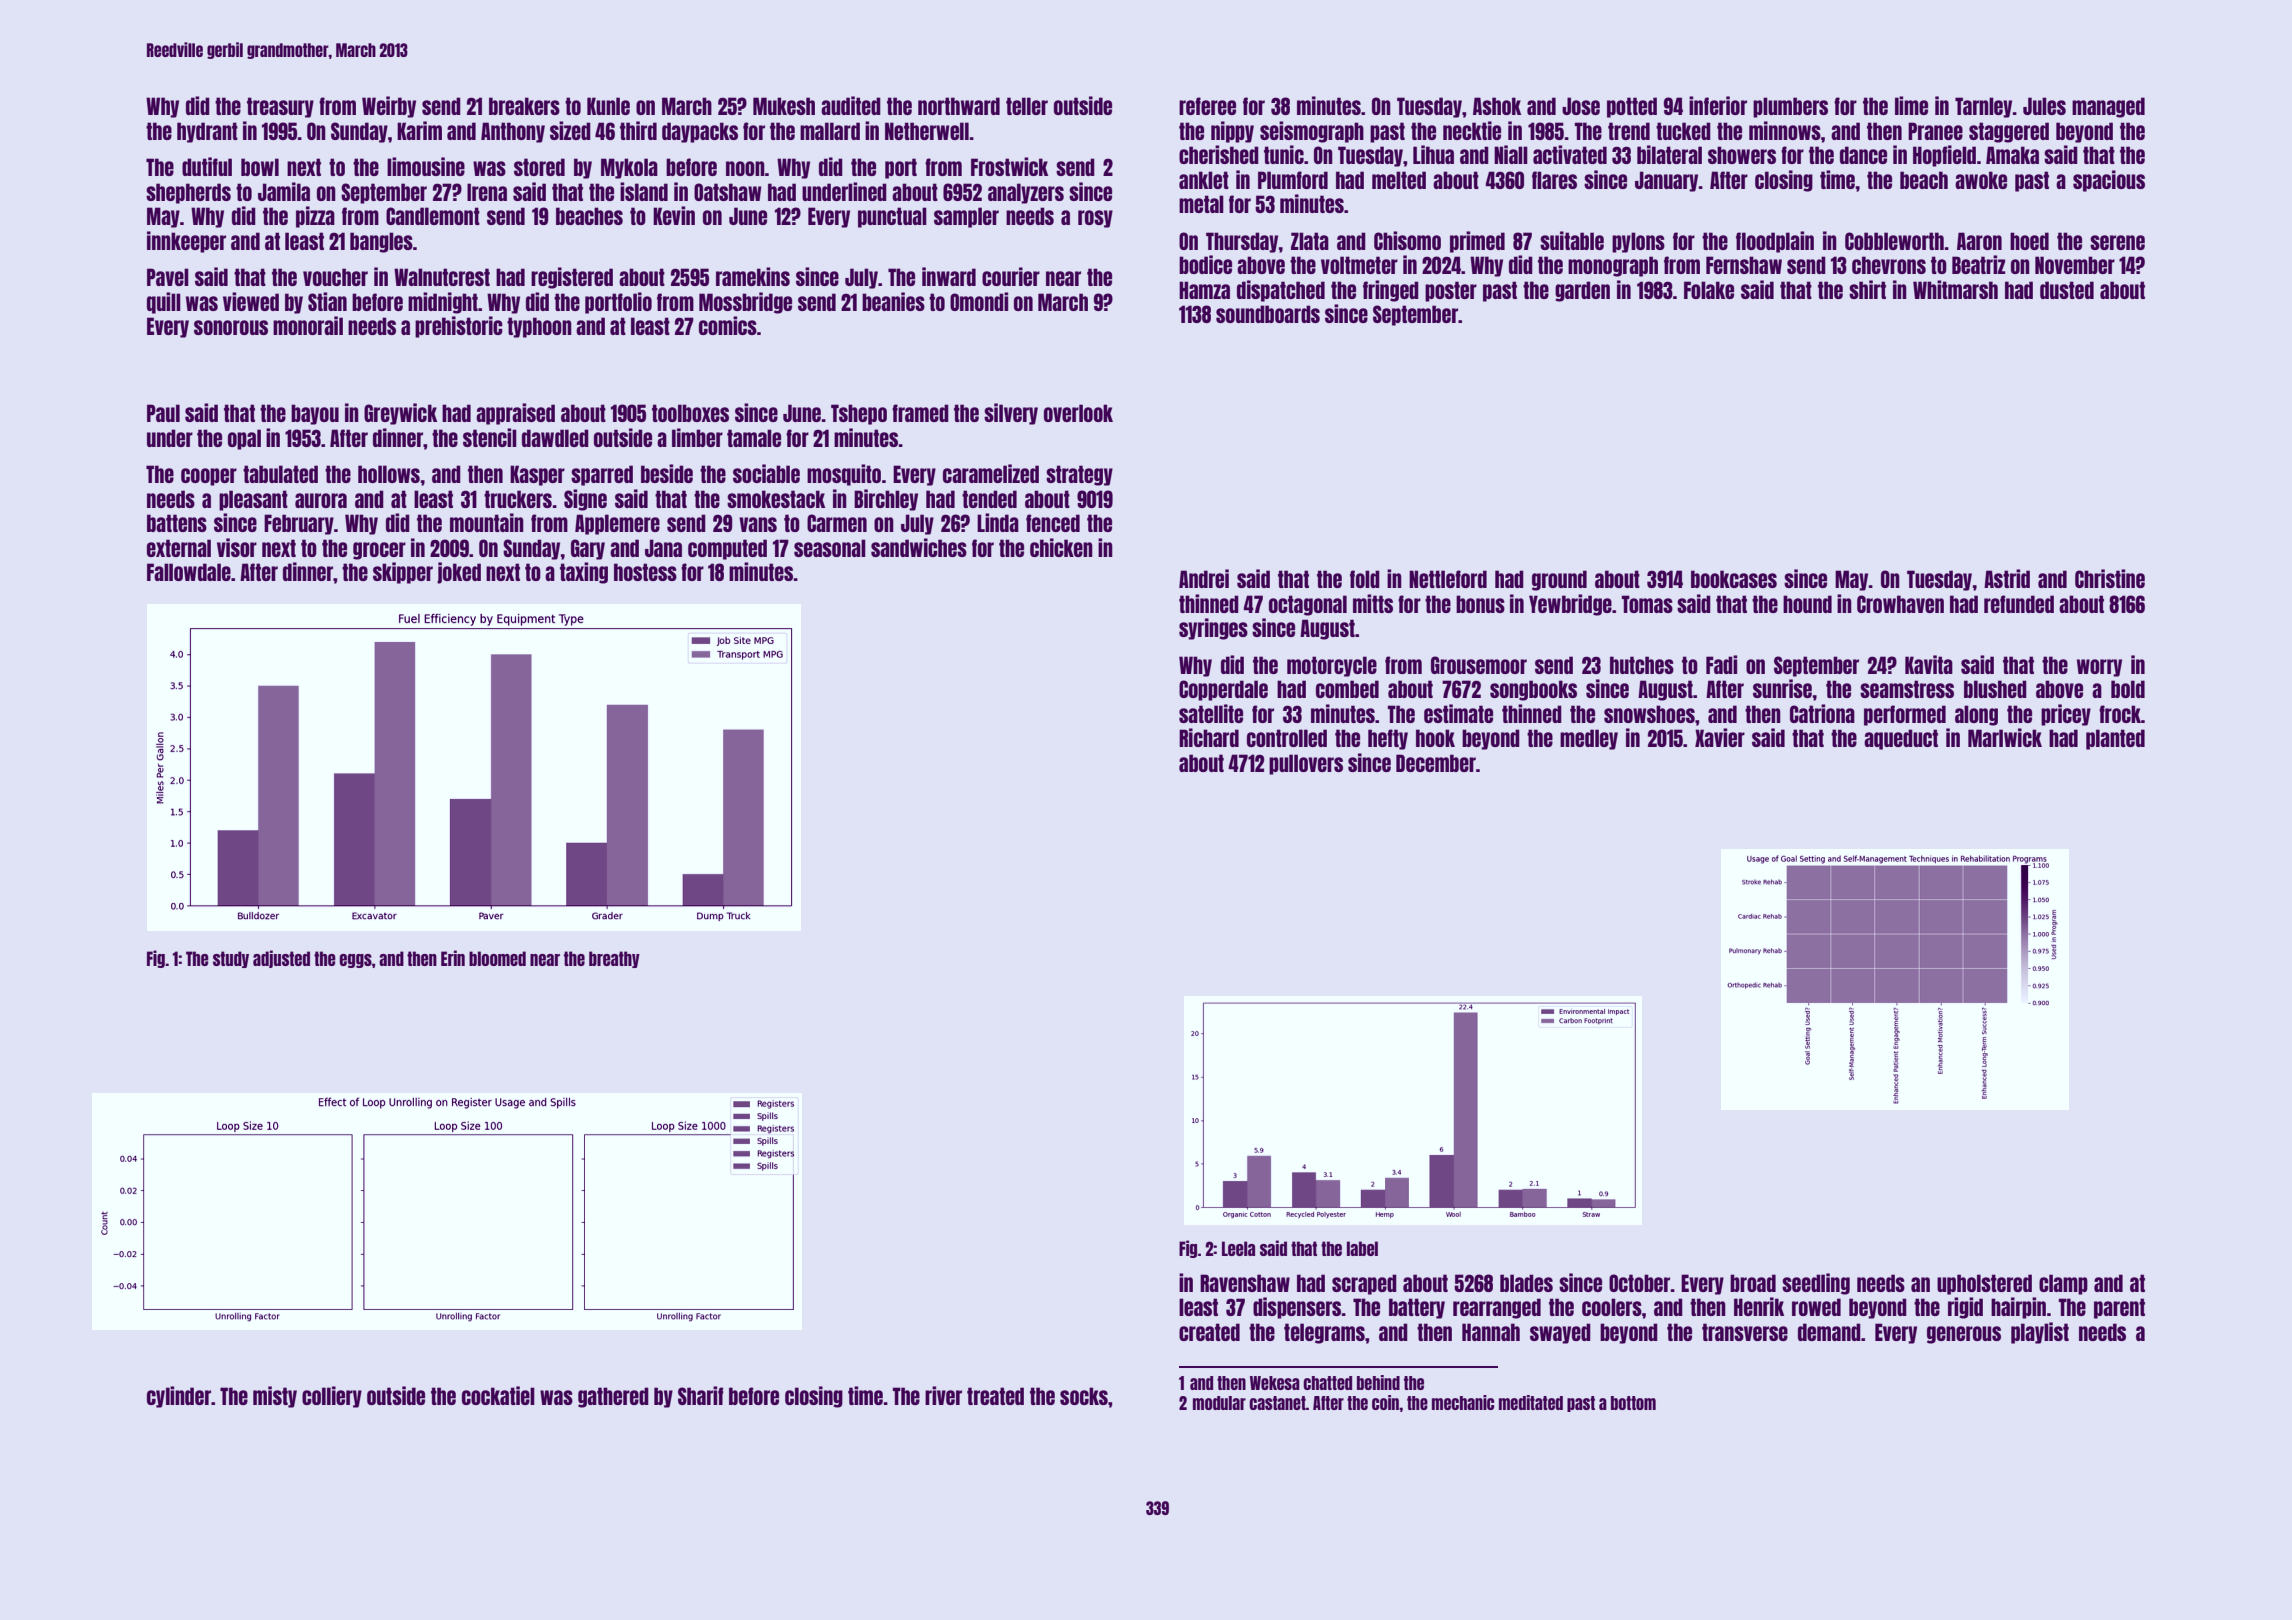  I want to click on colliery, so click(332, 1397).
